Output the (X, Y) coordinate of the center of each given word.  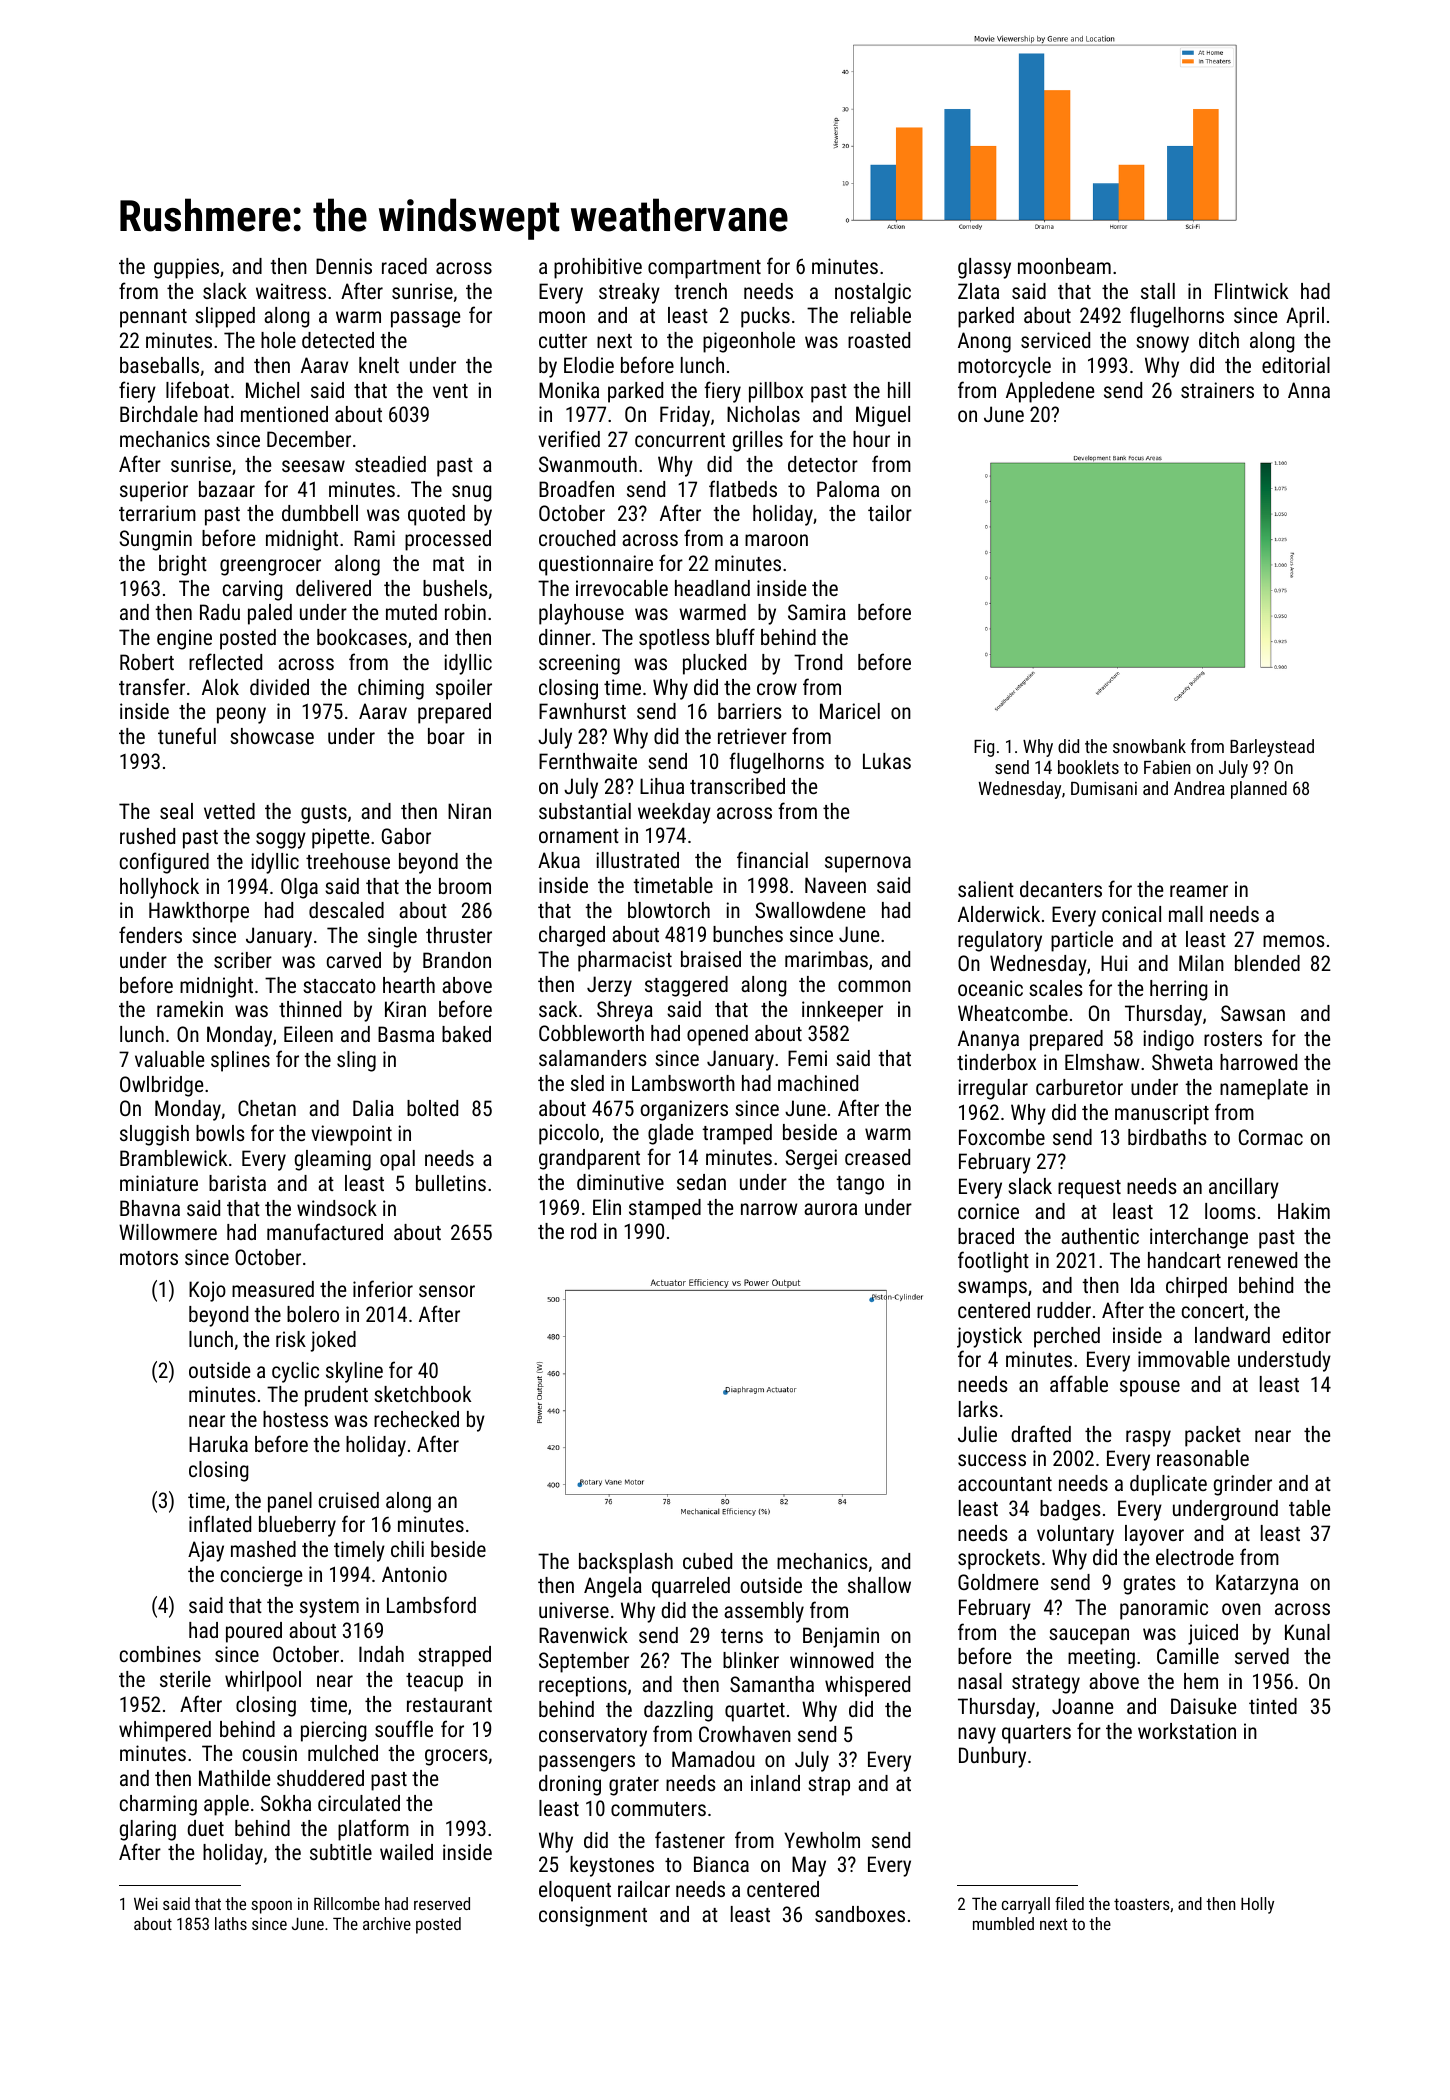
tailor (890, 513)
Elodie (589, 365)
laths (231, 1923)
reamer (1199, 891)
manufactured (325, 1231)
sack (558, 1009)
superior (154, 491)
